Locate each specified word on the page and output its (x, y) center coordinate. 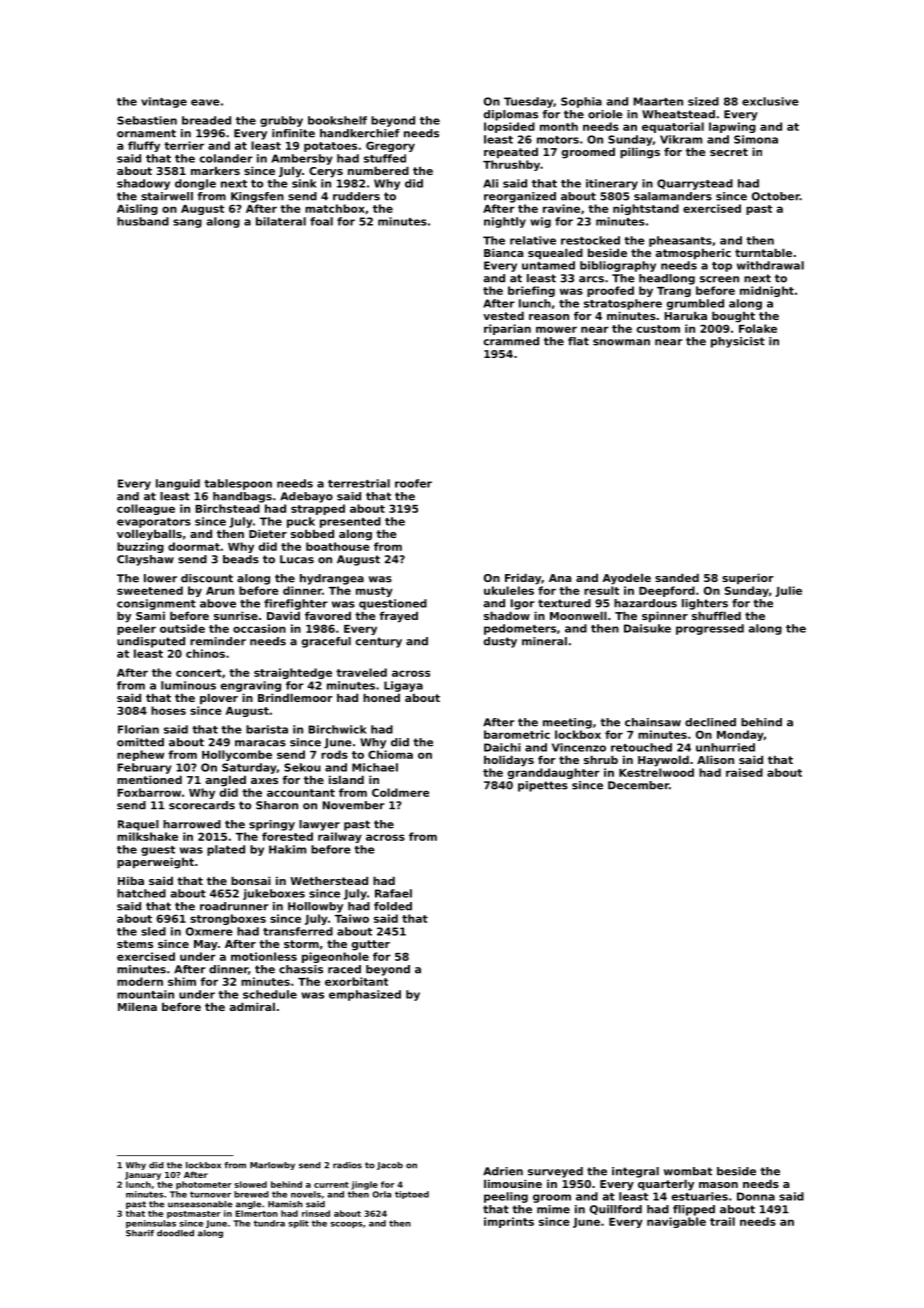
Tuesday (528, 102)
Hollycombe (237, 755)
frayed (398, 617)
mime (553, 1209)
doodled (175, 1233)
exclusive (770, 101)
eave (205, 102)
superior (748, 579)
